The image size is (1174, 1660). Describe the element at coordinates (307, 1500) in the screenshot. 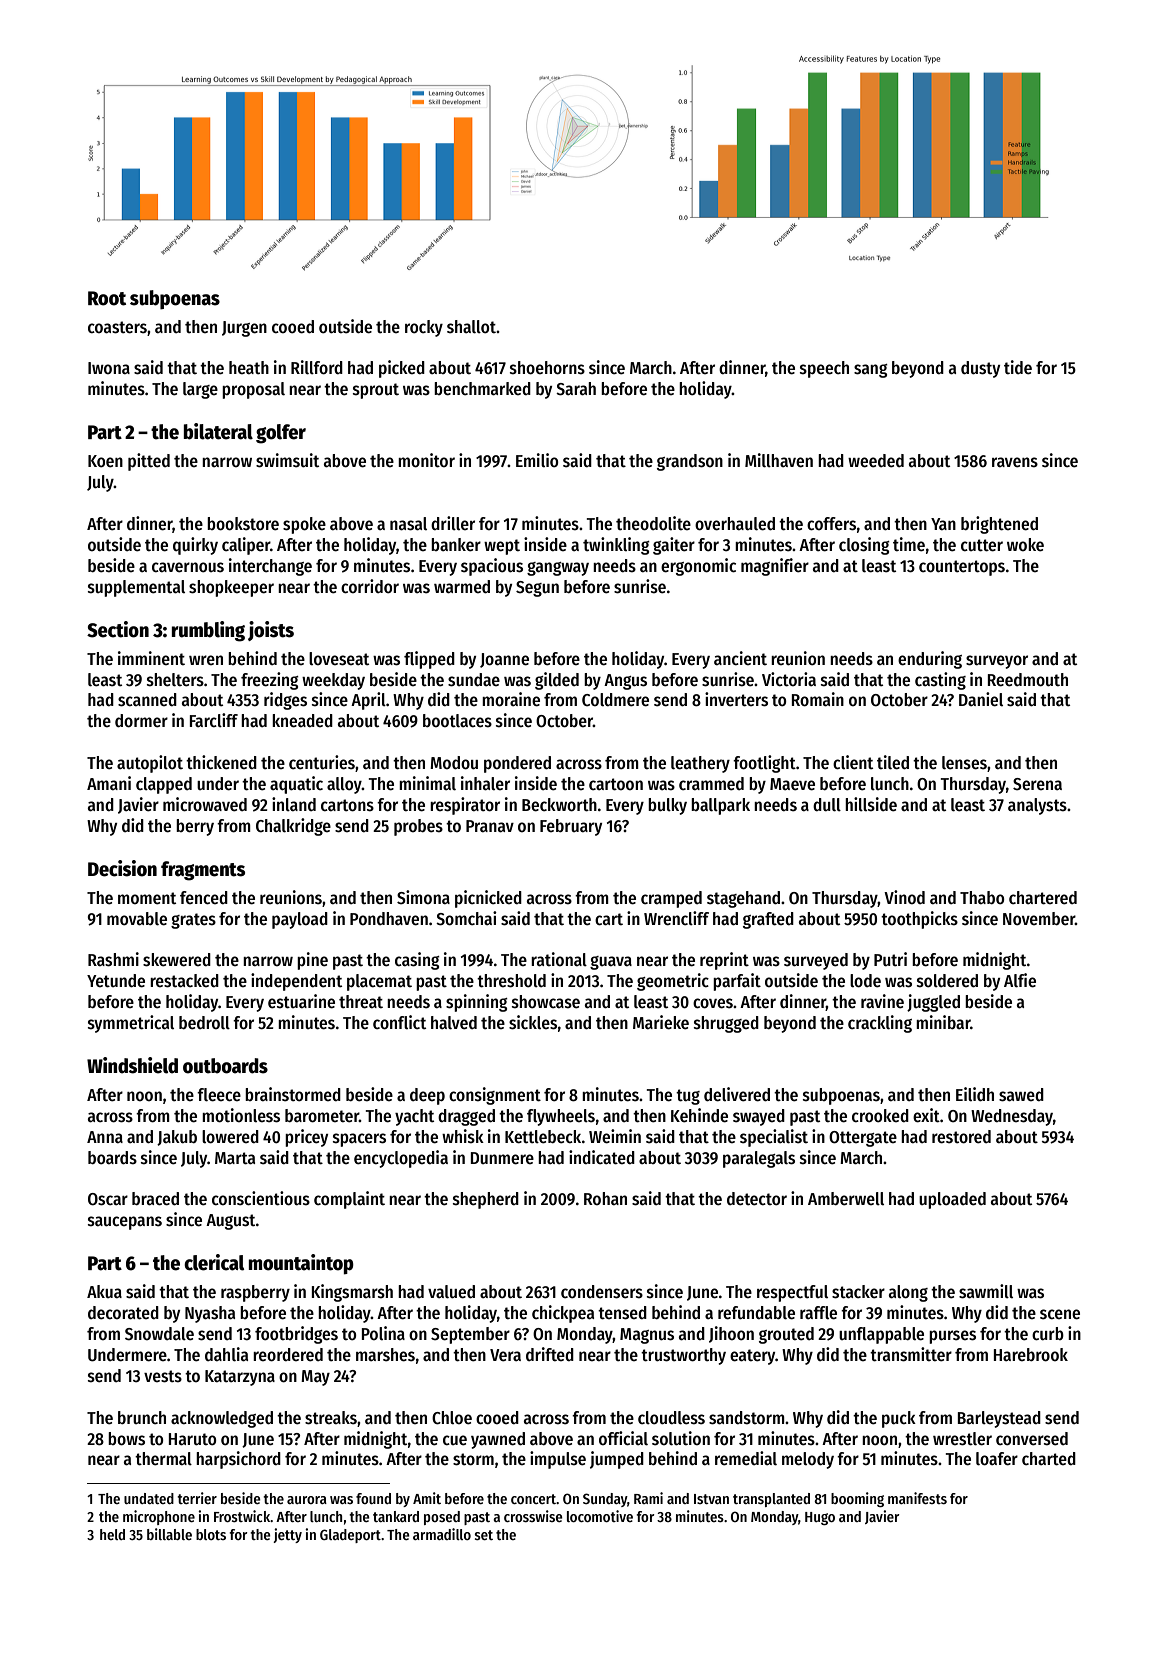

I see `aurora` at that location.
